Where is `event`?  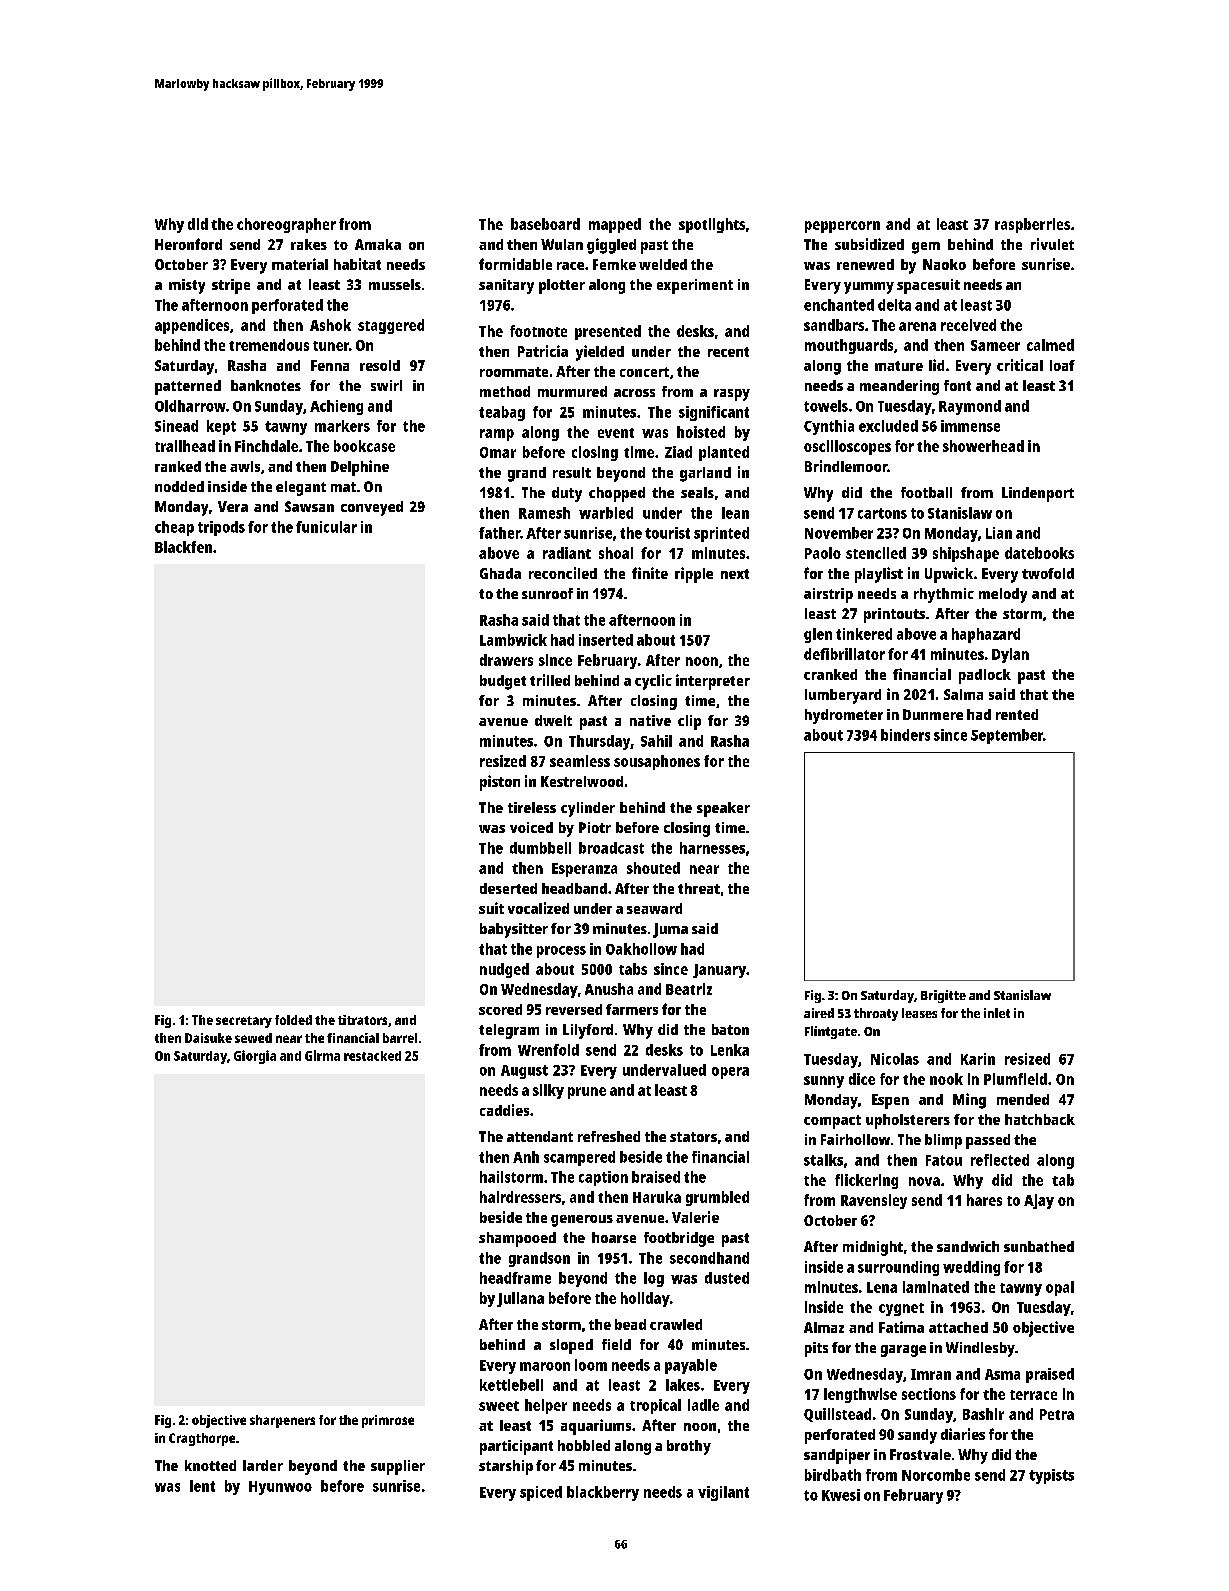
event is located at coordinates (616, 433).
